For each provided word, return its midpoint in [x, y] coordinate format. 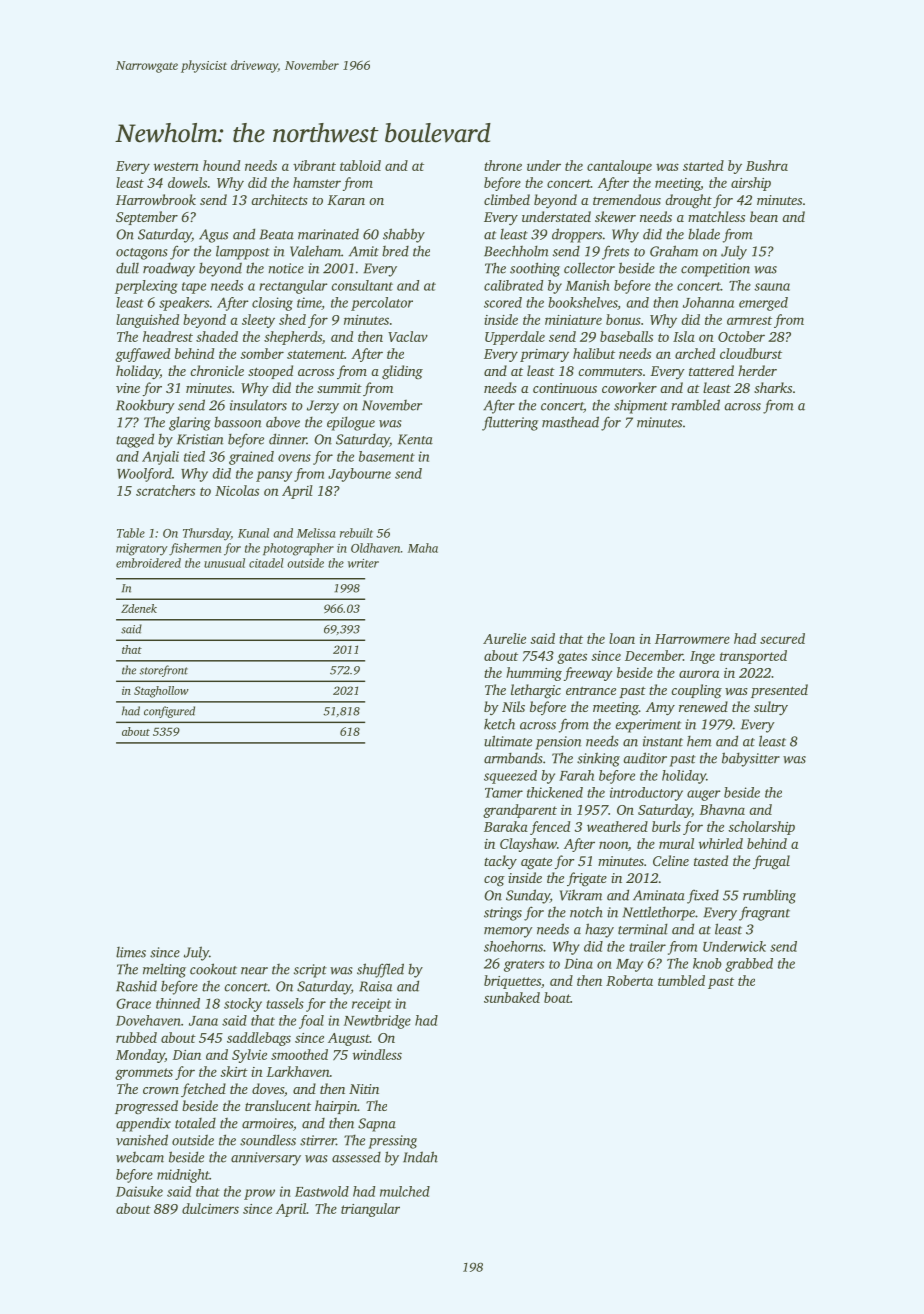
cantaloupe [619, 167]
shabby [404, 235]
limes [131, 952]
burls [666, 826]
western [176, 166]
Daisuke [139, 1191]
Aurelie [504, 638]
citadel [266, 563]
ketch [499, 724]
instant [663, 741]
